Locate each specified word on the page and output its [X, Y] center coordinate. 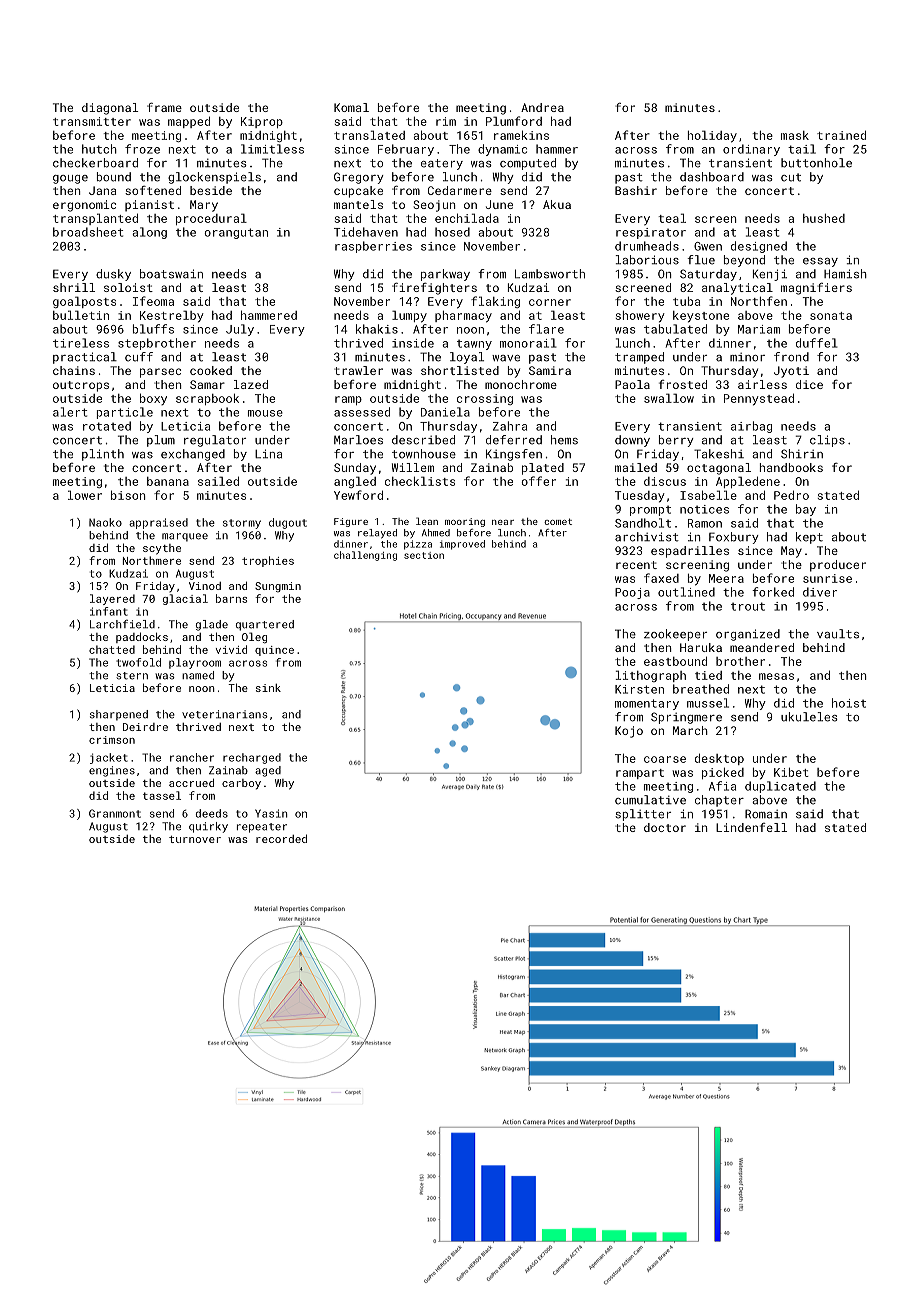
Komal [351, 107]
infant [109, 611]
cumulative [650, 800]
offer [538, 481]
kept [809, 538]
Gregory [359, 178]
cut [791, 177]
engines [112, 771]
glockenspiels [214, 178]
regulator [215, 441]
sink [268, 688]
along [149, 233]
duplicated [780, 787]
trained [841, 135]
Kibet [791, 772]
